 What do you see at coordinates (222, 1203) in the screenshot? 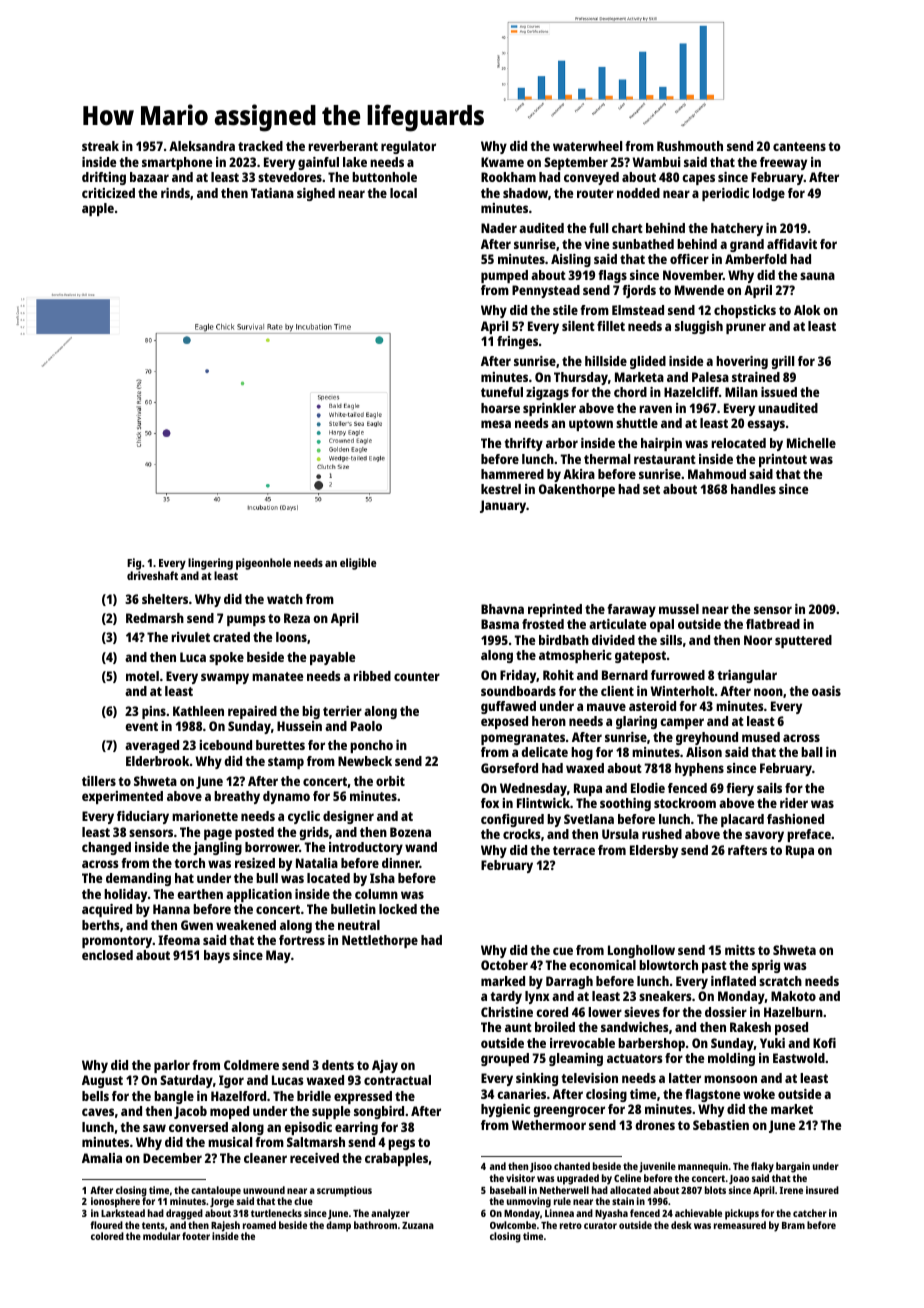
I see `Jorge` at bounding box center [222, 1203].
